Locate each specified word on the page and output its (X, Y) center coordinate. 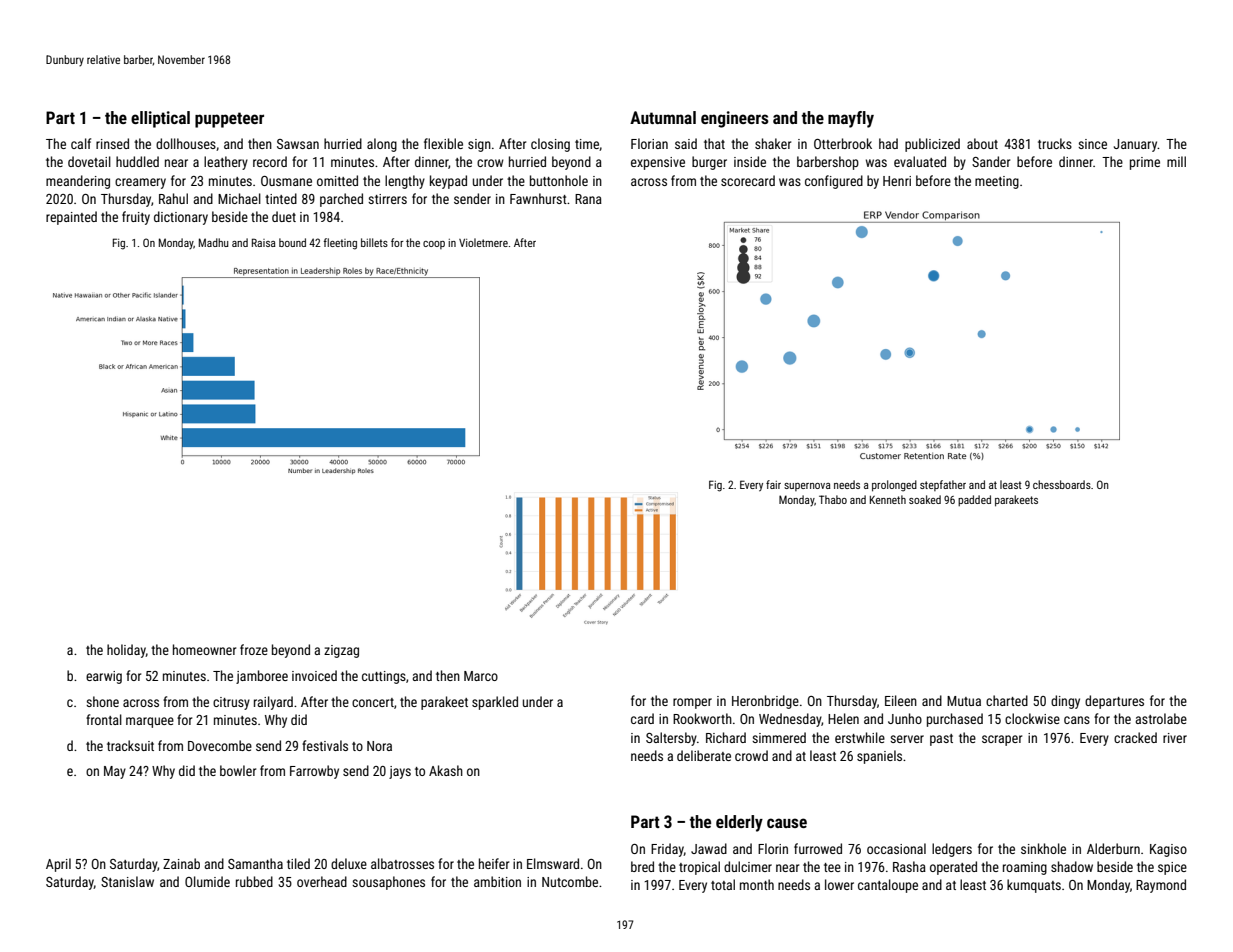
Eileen (901, 700)
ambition (497, 881)
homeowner (204, 649)
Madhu (213, 242)
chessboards (1062, 484)
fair (773, 484)
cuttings (384, 677)
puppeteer (229, 120)
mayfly (851, 119)
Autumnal (663, 117)
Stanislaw (127, 881)
